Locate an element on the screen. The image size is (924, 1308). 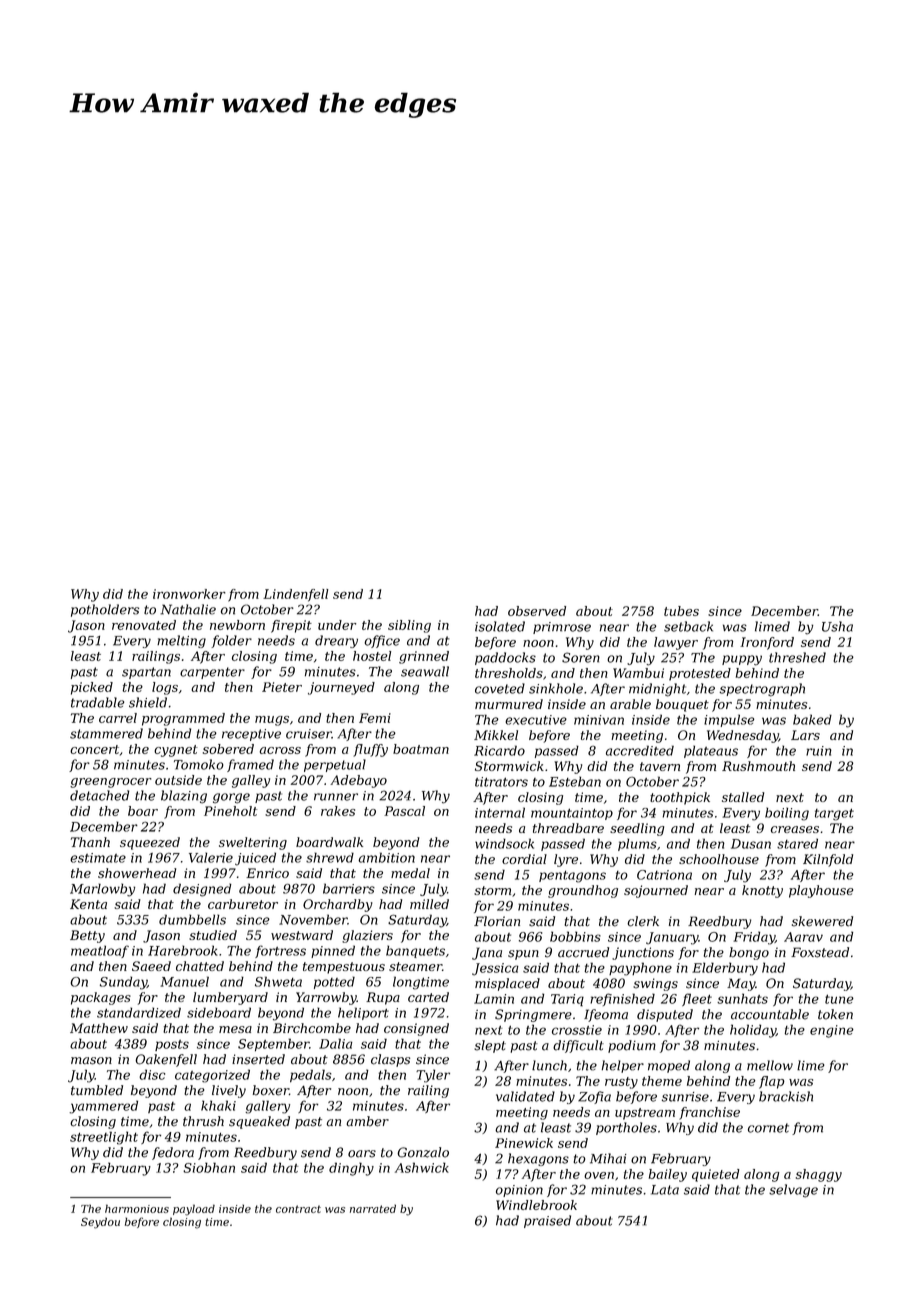
brackish is located at coordinates (786, 1096).
